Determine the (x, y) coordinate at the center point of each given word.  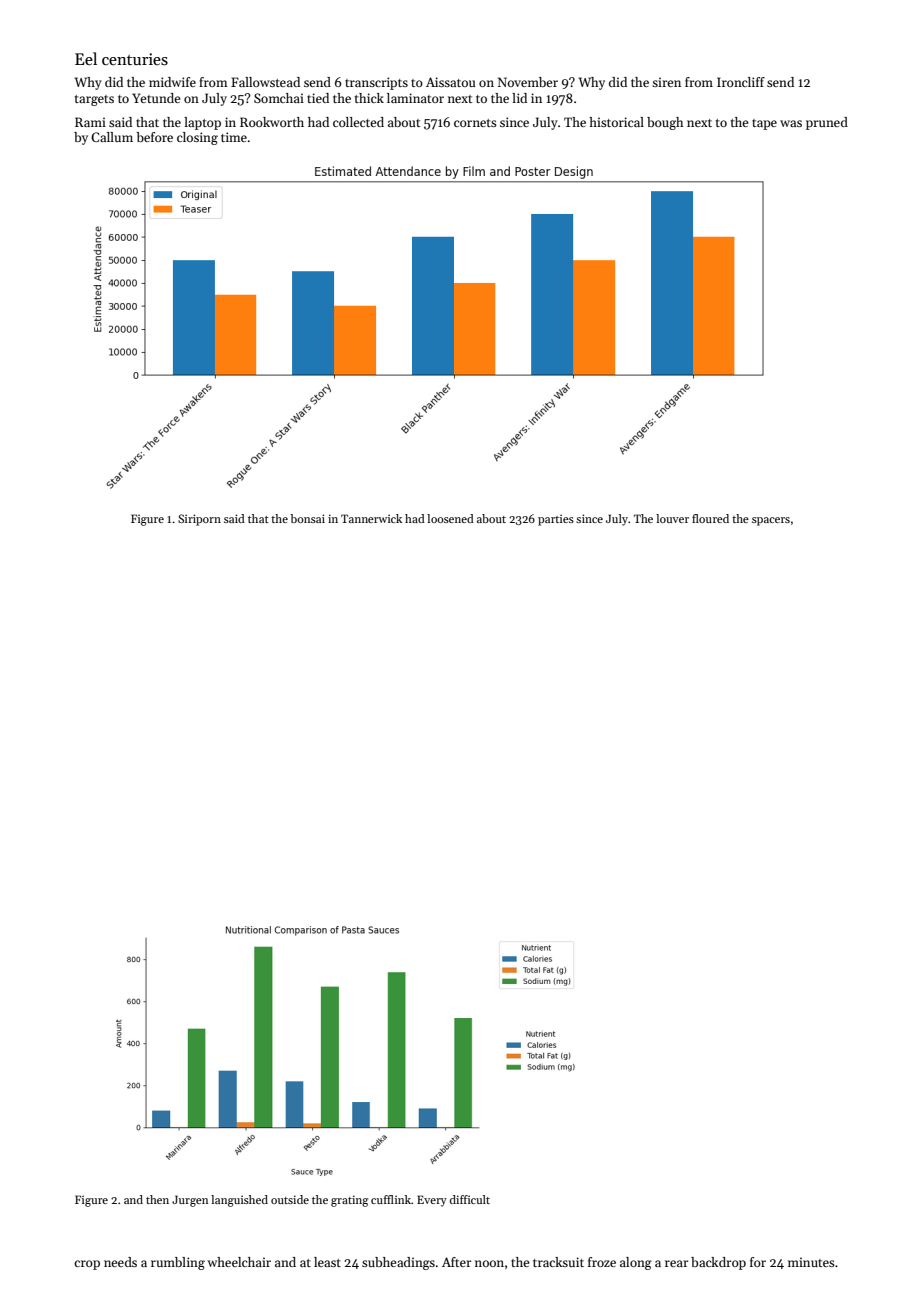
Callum (112, 137)
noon (489, 1263)
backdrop (718, 1263)
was (791, 123)
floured (710, 518)
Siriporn (199, 520)
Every (432, 1201)
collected (358, 122)
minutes (811, 1262)
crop (87, 1265)
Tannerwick (371, 518)
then (157, 1199)
